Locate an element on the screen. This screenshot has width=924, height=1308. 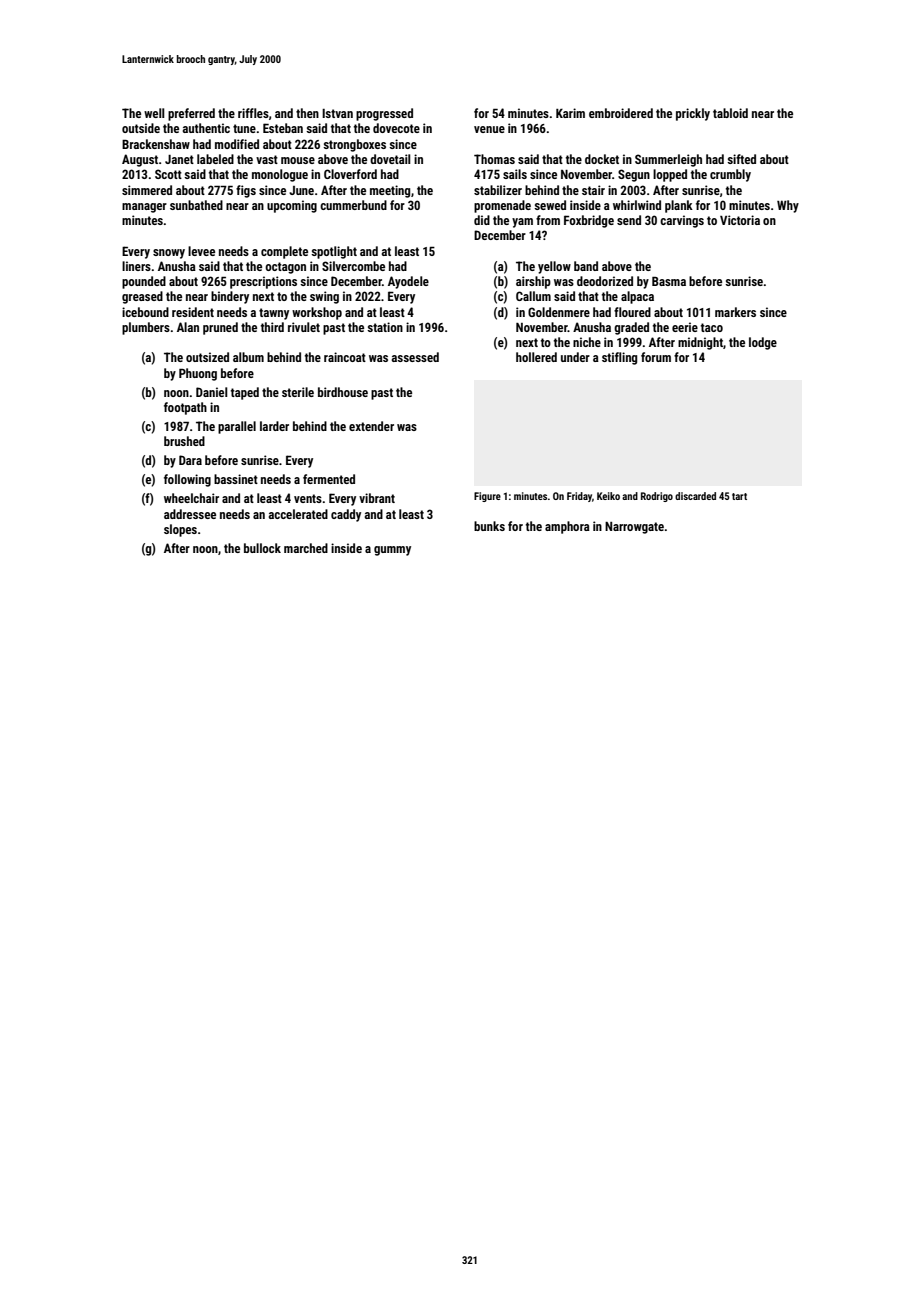
meeting is located at coordinates (390, 191).
